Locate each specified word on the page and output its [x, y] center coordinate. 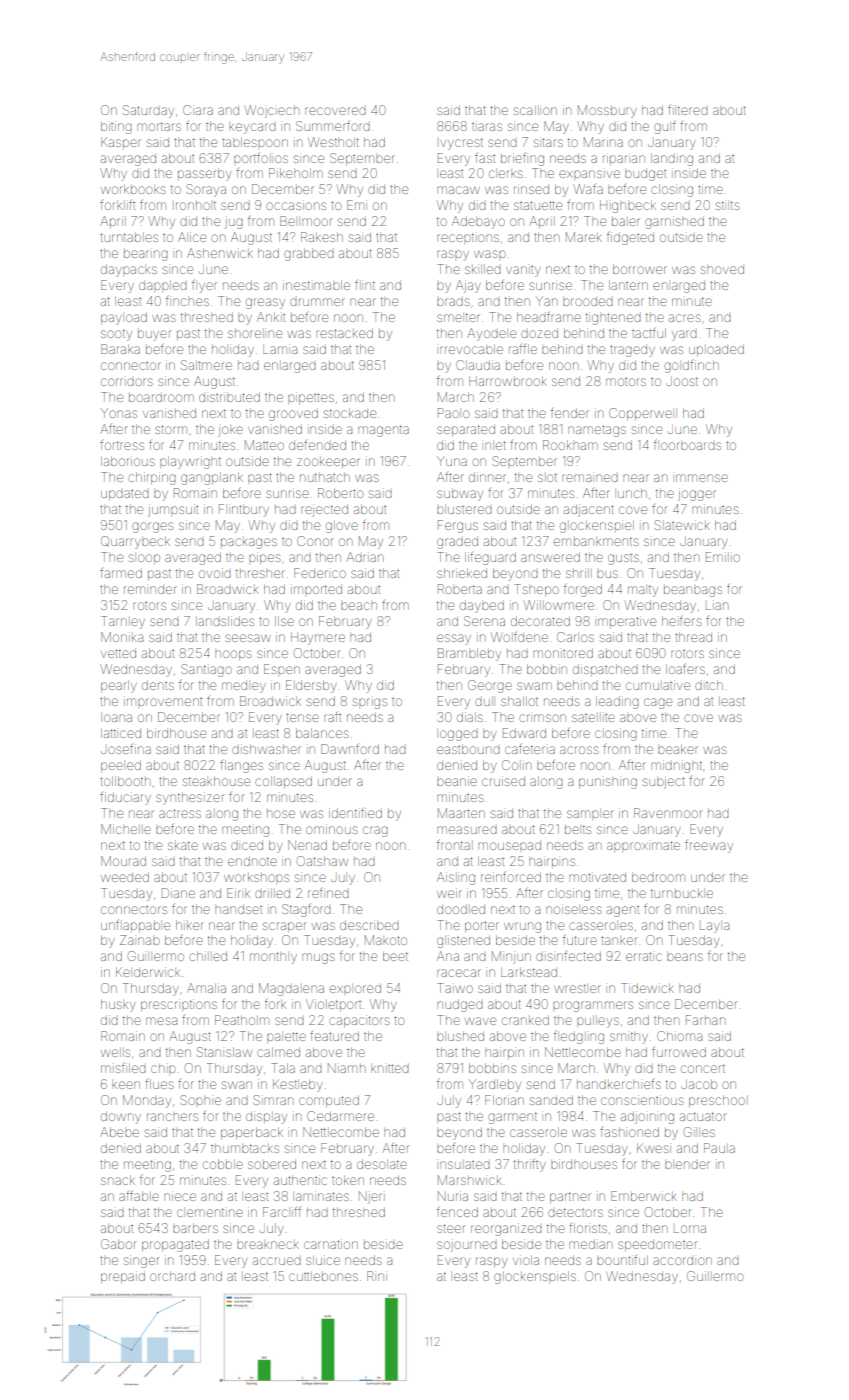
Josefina [126, 749]
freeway [709, 846]
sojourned [467, 1246]
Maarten [461, 813]
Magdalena [291, 989]
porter [482, 926]
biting [116, 127]
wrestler [577, 988]
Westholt [333, 142]
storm [171, 429]
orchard [172, 1276]
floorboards [687, 445]
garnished [674, 222]
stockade [350, 413]
